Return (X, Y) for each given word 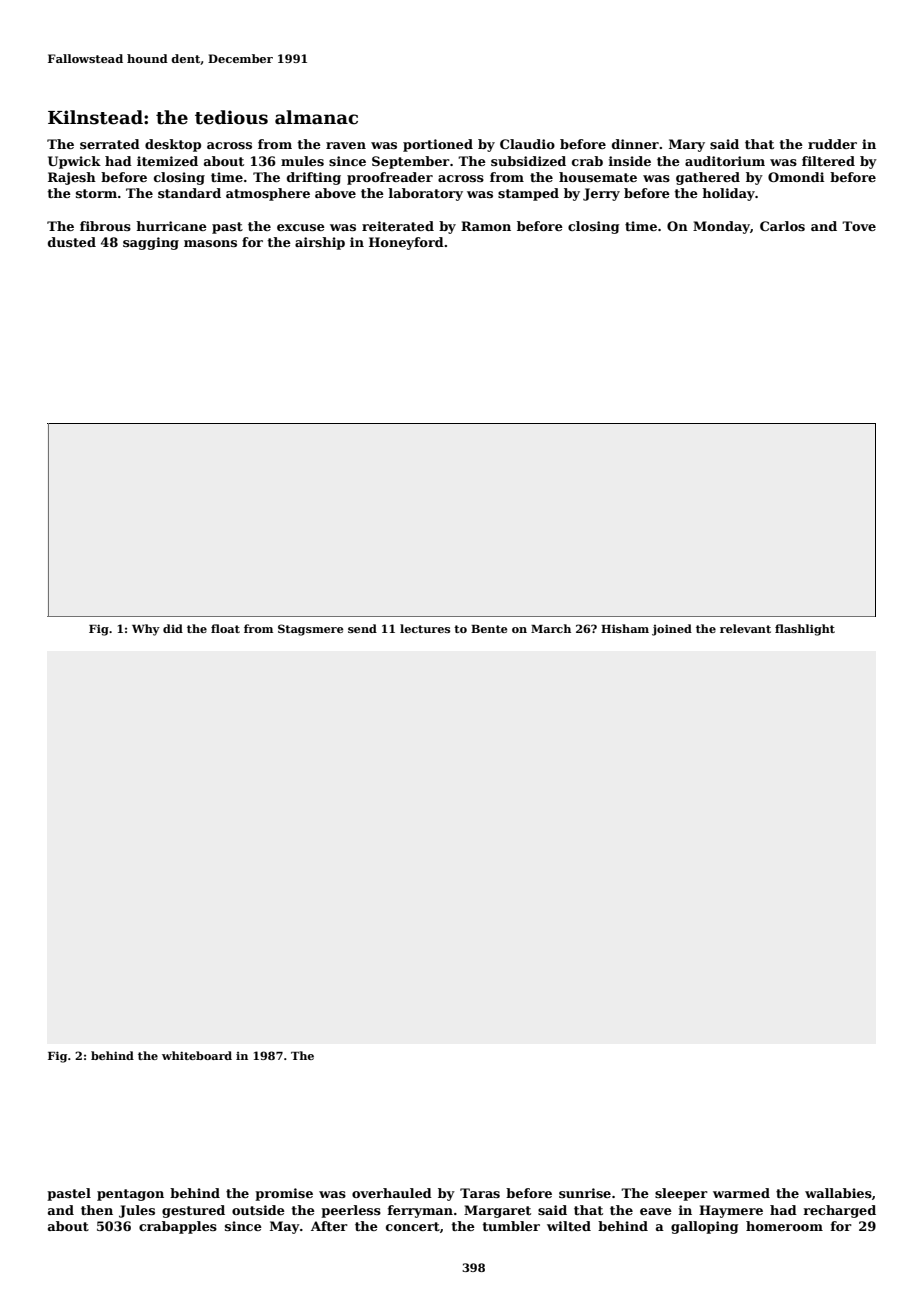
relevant (745, 628)
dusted (72, 242)
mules (302, 161)
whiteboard (197, 1055)
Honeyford (406, 243)
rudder (832, 144)
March (551, 628)
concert (413, 1226)
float (225, 628)
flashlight (805, 630)
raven (346, 145)
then (97, 1210)
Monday (721, 227)
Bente (489, 629)
